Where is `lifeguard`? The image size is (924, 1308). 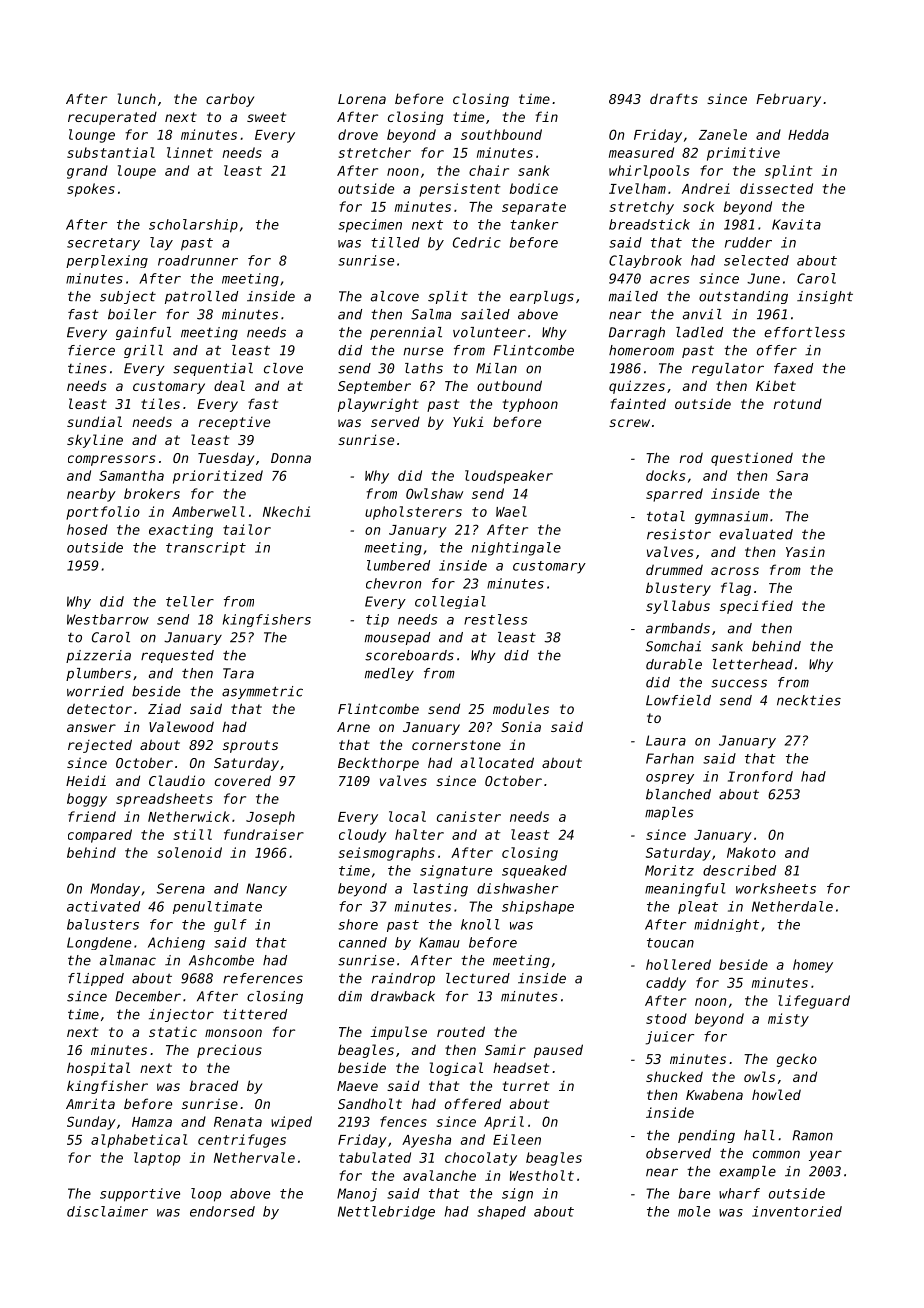 lifeguard is located at coordinates (814, 1002).
